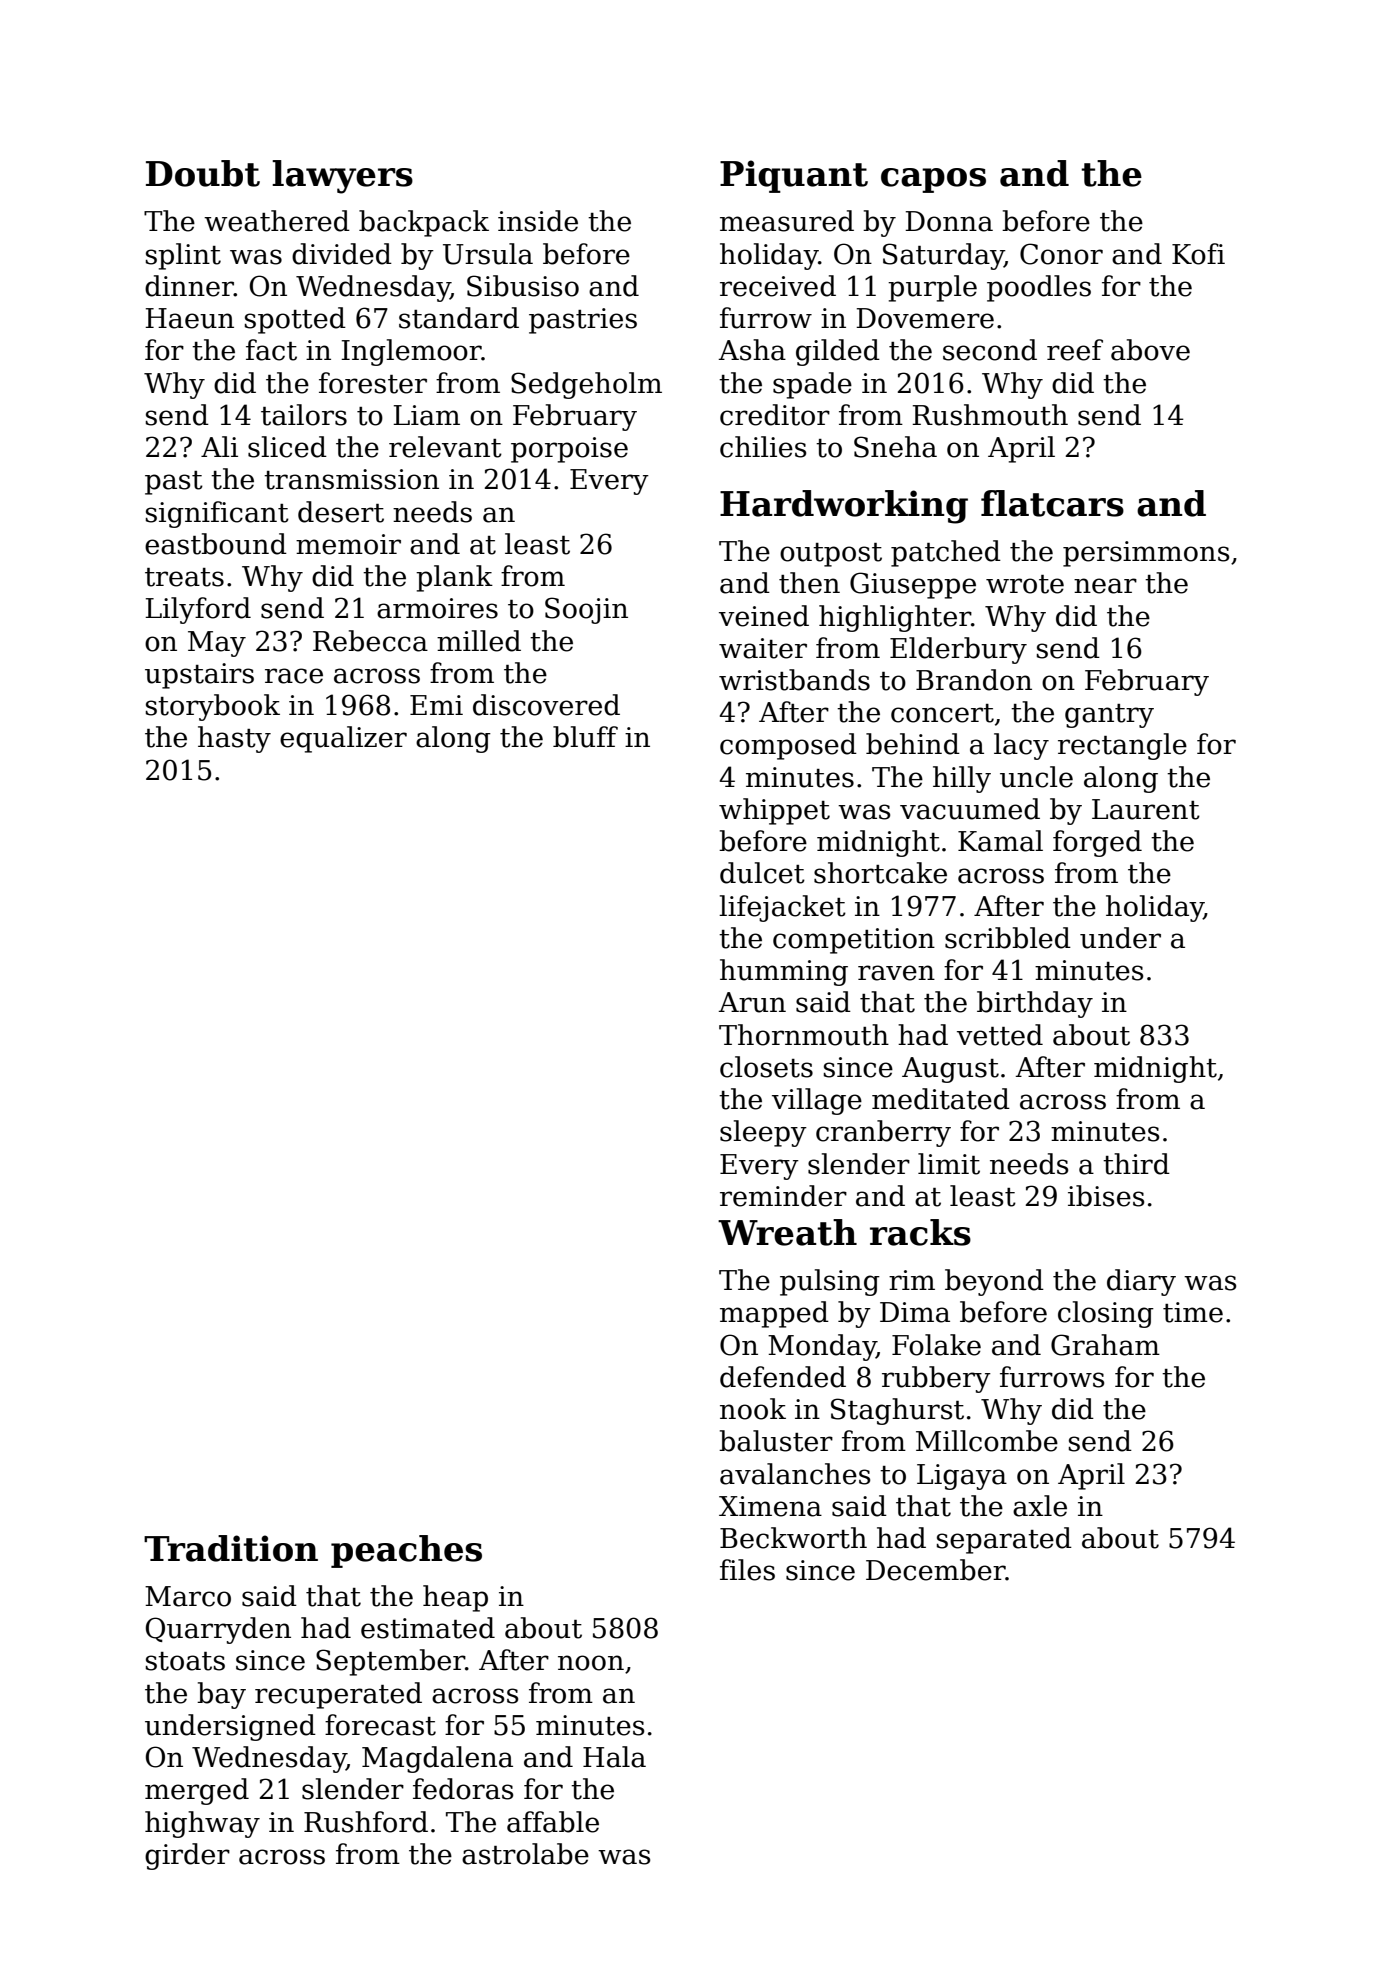 Image resolution: width=1386 pixels, height=1969 pixels. What do you see at coordinates (1198, 254) in the image?
I see `Kofi` at bounding box center [1198, 254].
